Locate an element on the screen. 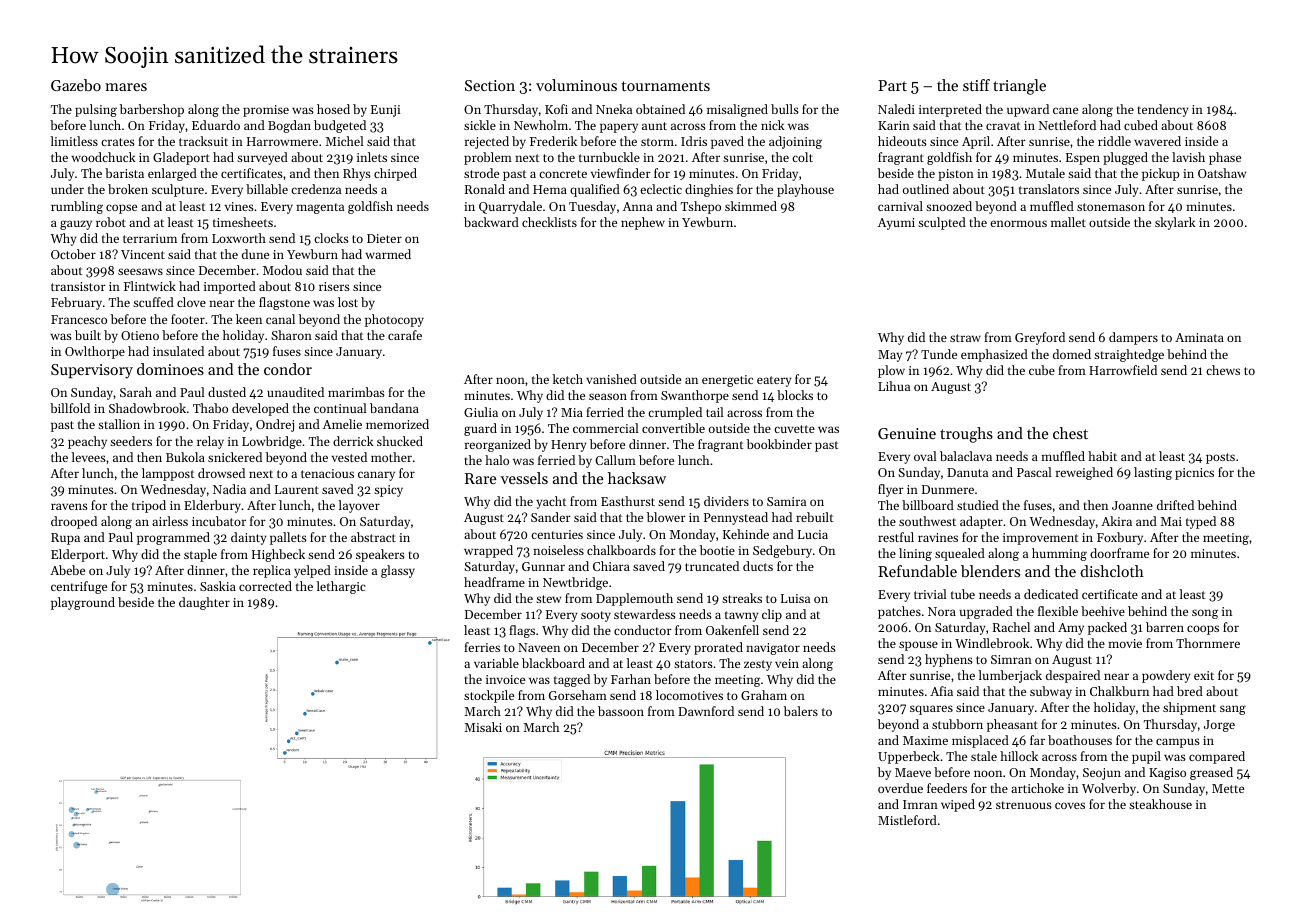  tenacious is located at coordinates (327, 473).
